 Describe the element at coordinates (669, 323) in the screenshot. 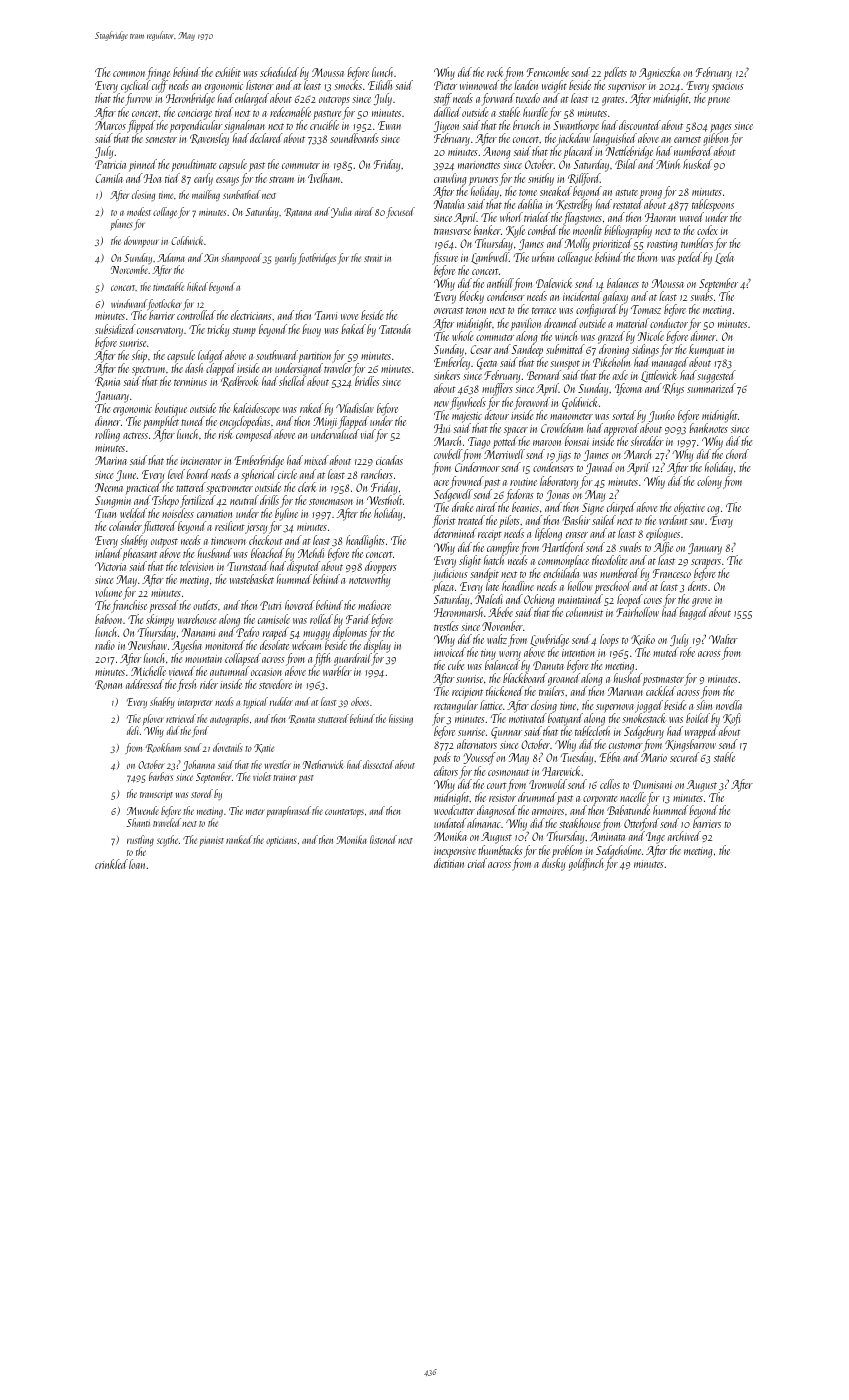

I see `conductor` at that location.
